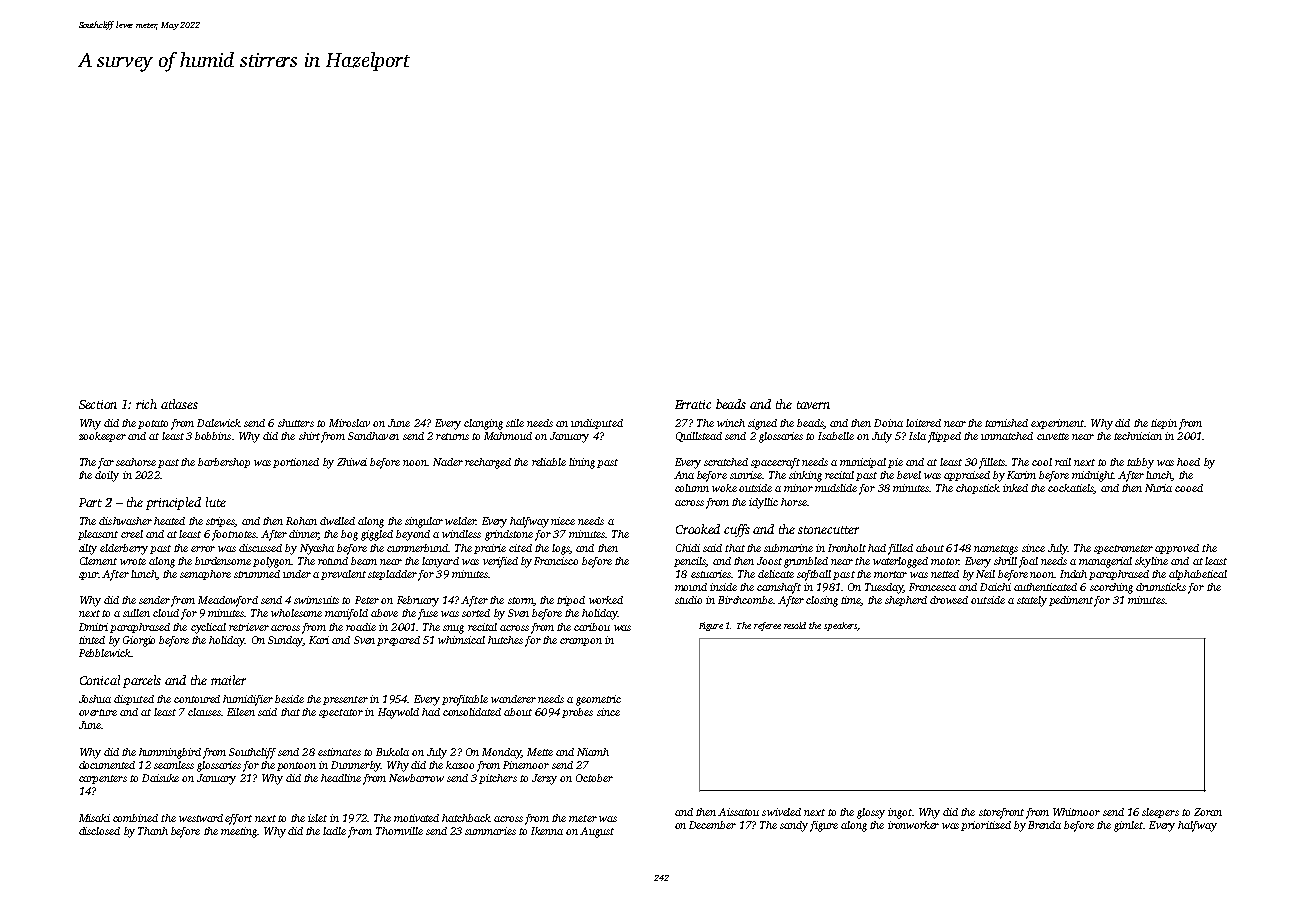 The image size is (1308, 924). What do you see at coordinates (1208, 812) in the screenshot?
I see `Zoran` at bounding box center [1208, 812].
